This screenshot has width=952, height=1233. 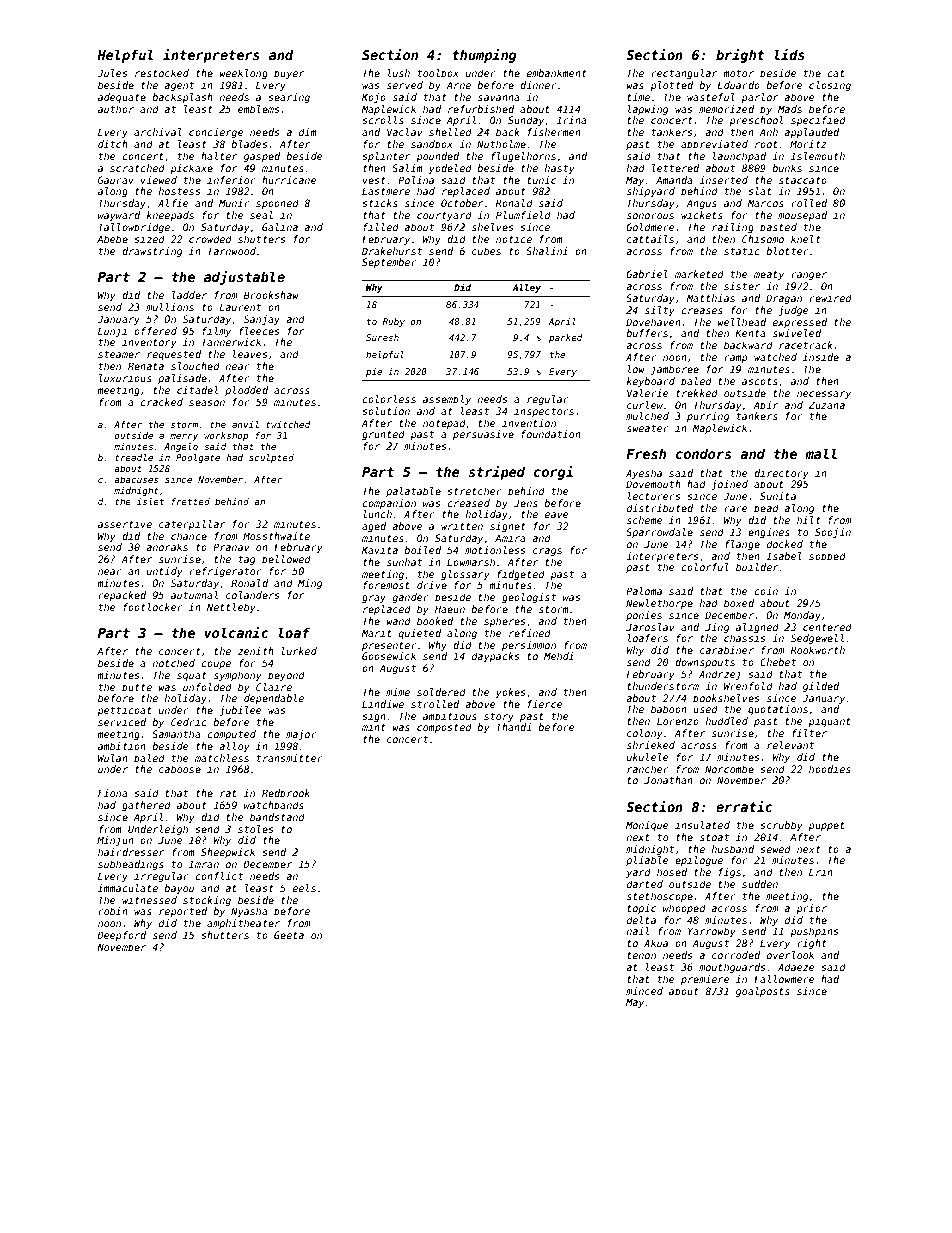 I want to click on Mossthwaite, so click(x=276, y=536).
